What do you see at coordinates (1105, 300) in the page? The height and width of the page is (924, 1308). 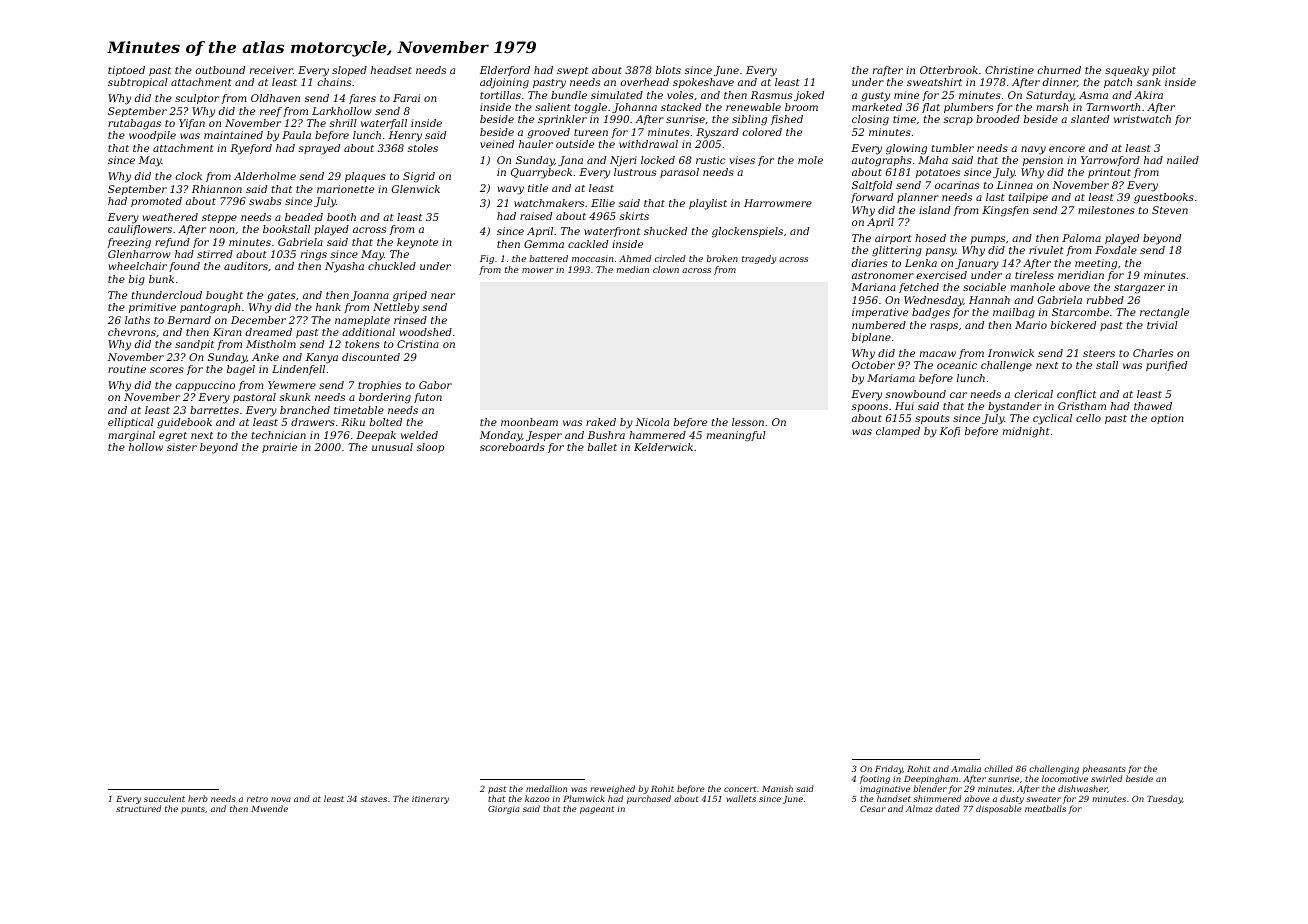 I see `rubbed` at bounding box center [1105, 300].
